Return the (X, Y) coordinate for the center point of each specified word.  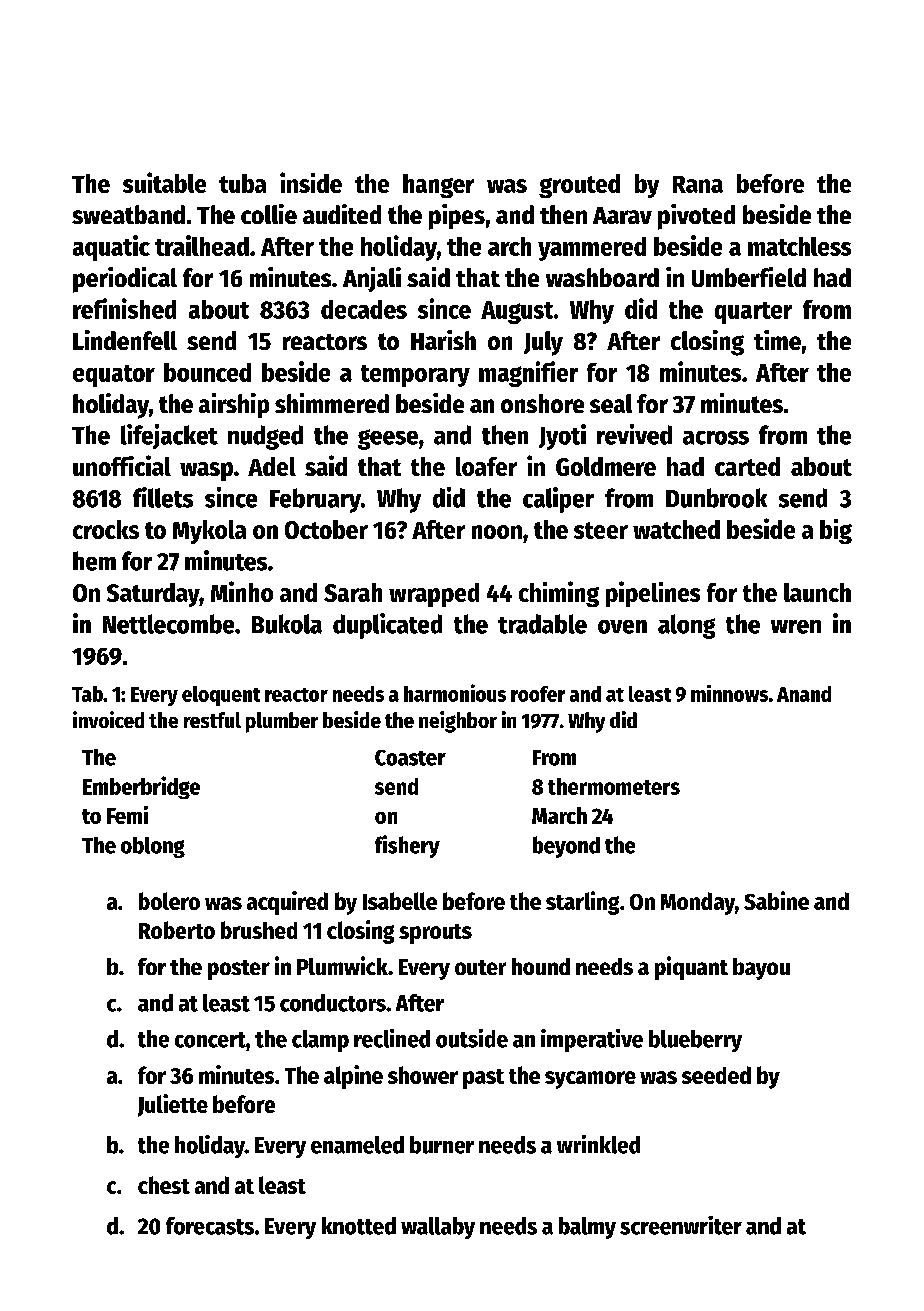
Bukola (287, 624)
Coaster (410, 758)
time (777, 340)
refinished (124, 308)
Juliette (173, 1105)
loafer (486, 466)
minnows (729, 693)
